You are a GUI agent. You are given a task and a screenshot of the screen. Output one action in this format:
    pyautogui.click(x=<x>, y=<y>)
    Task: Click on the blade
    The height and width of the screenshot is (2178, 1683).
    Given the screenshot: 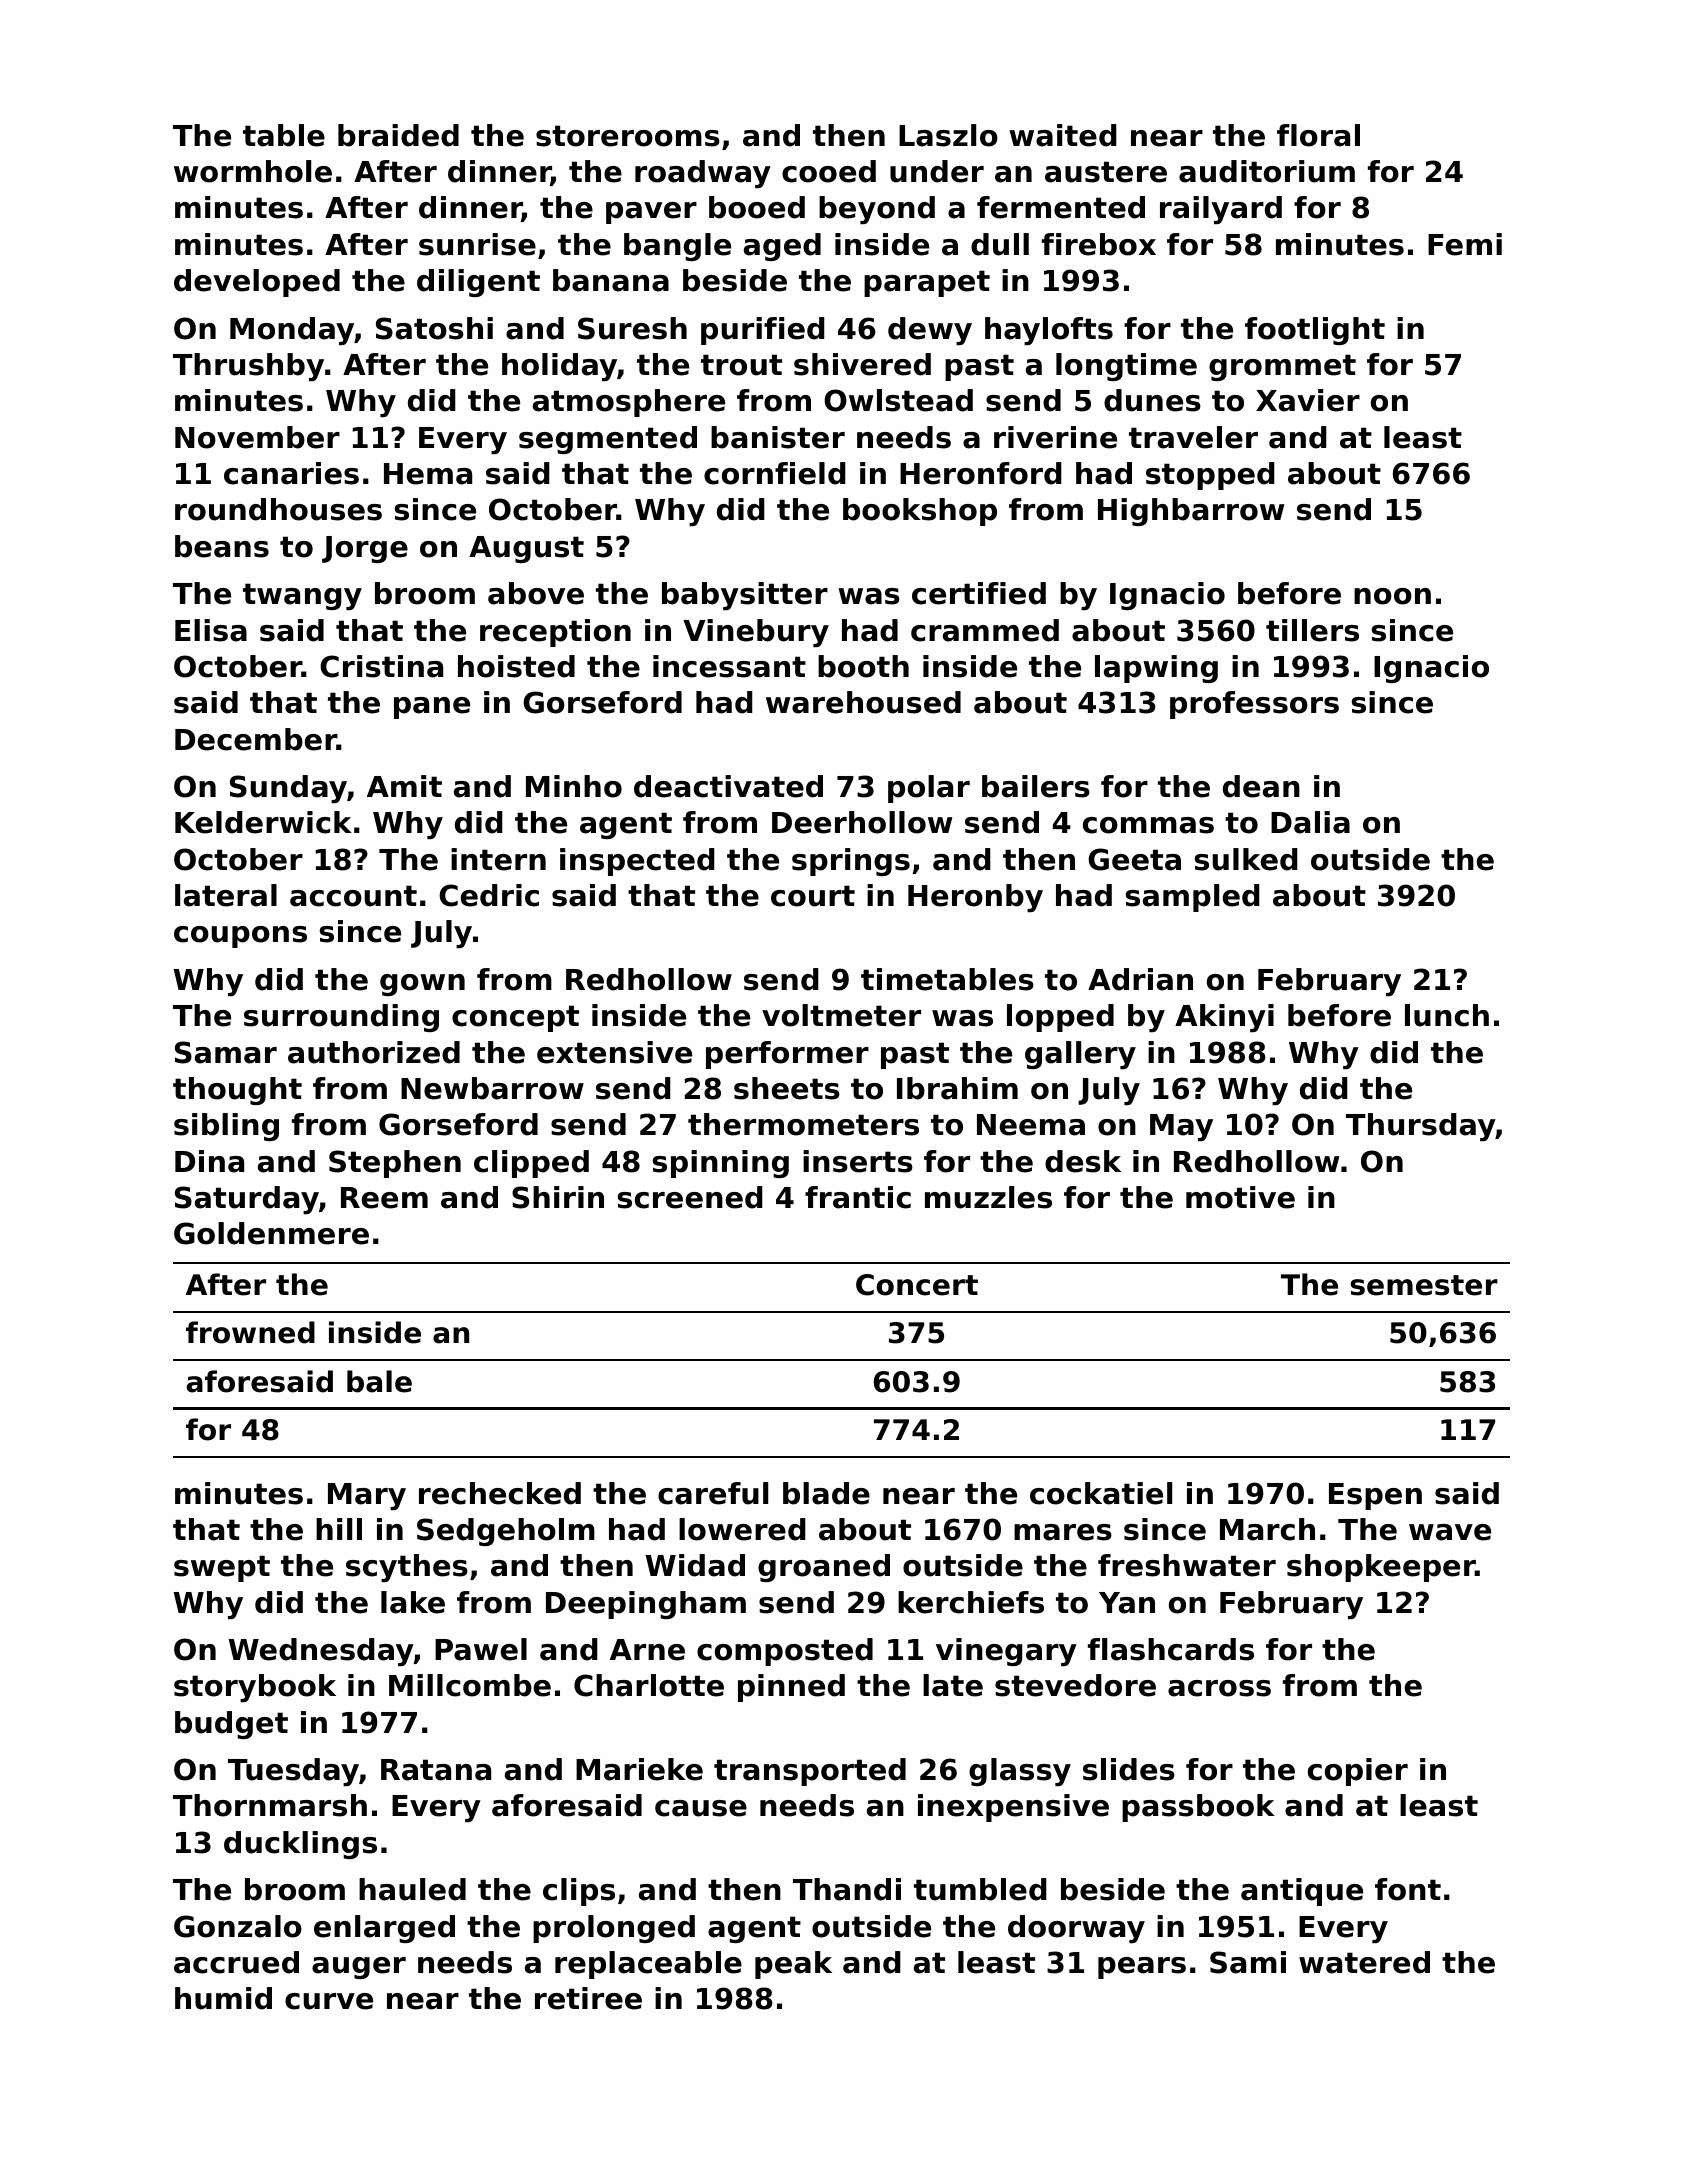 What is the action you would take?
    pyautogui.click(x=826, y=1493)
